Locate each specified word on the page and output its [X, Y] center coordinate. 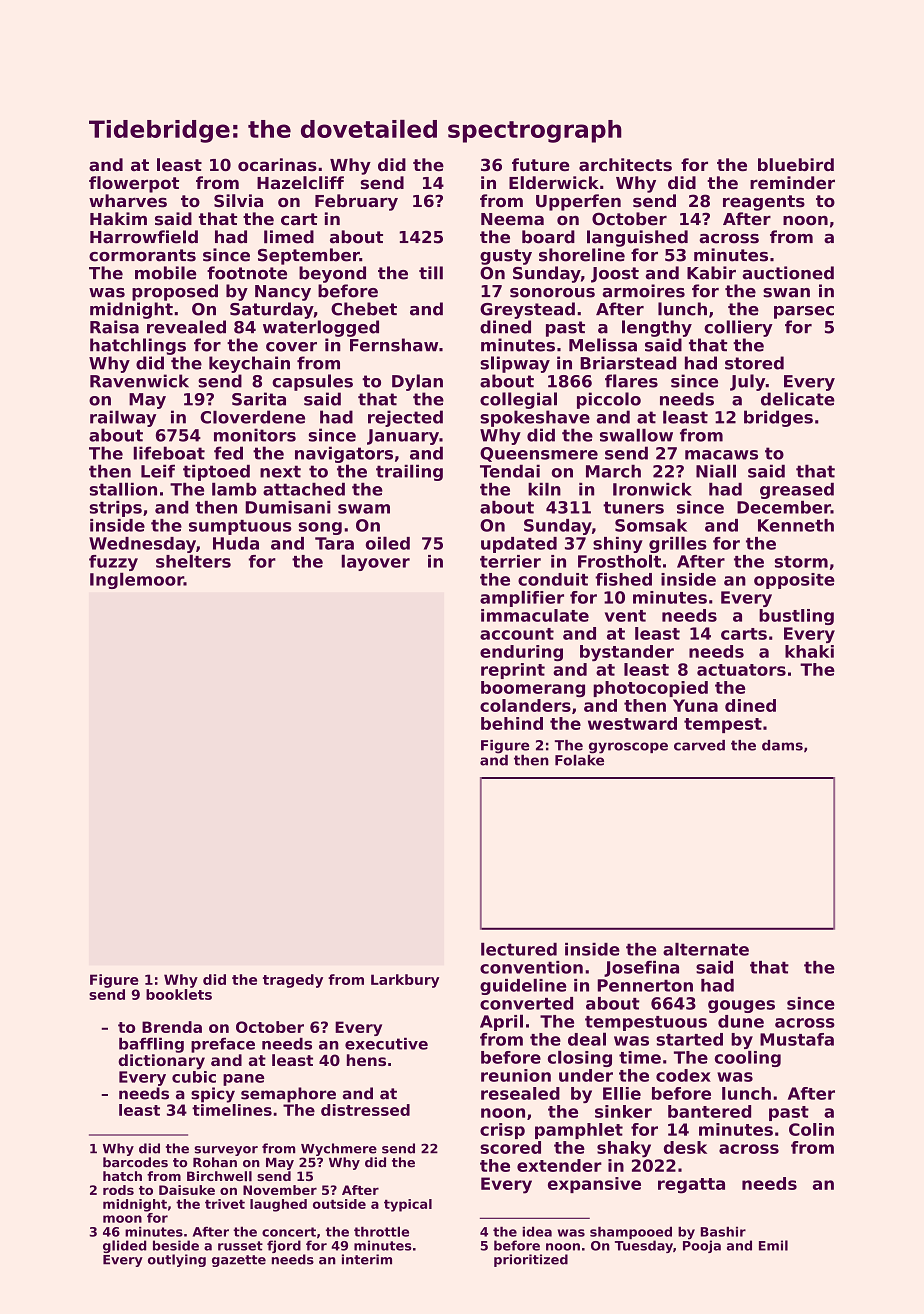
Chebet [364, 309]
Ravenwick [139, 381]
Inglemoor [137, 580]
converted [526, 1003]
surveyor [226, 1151]
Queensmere [539, 454]
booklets [179, 994]
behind [512, 723]
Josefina [641, 969]
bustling [796, 617]
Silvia [238, 201]
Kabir [711, 273]
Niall [716, 471]
